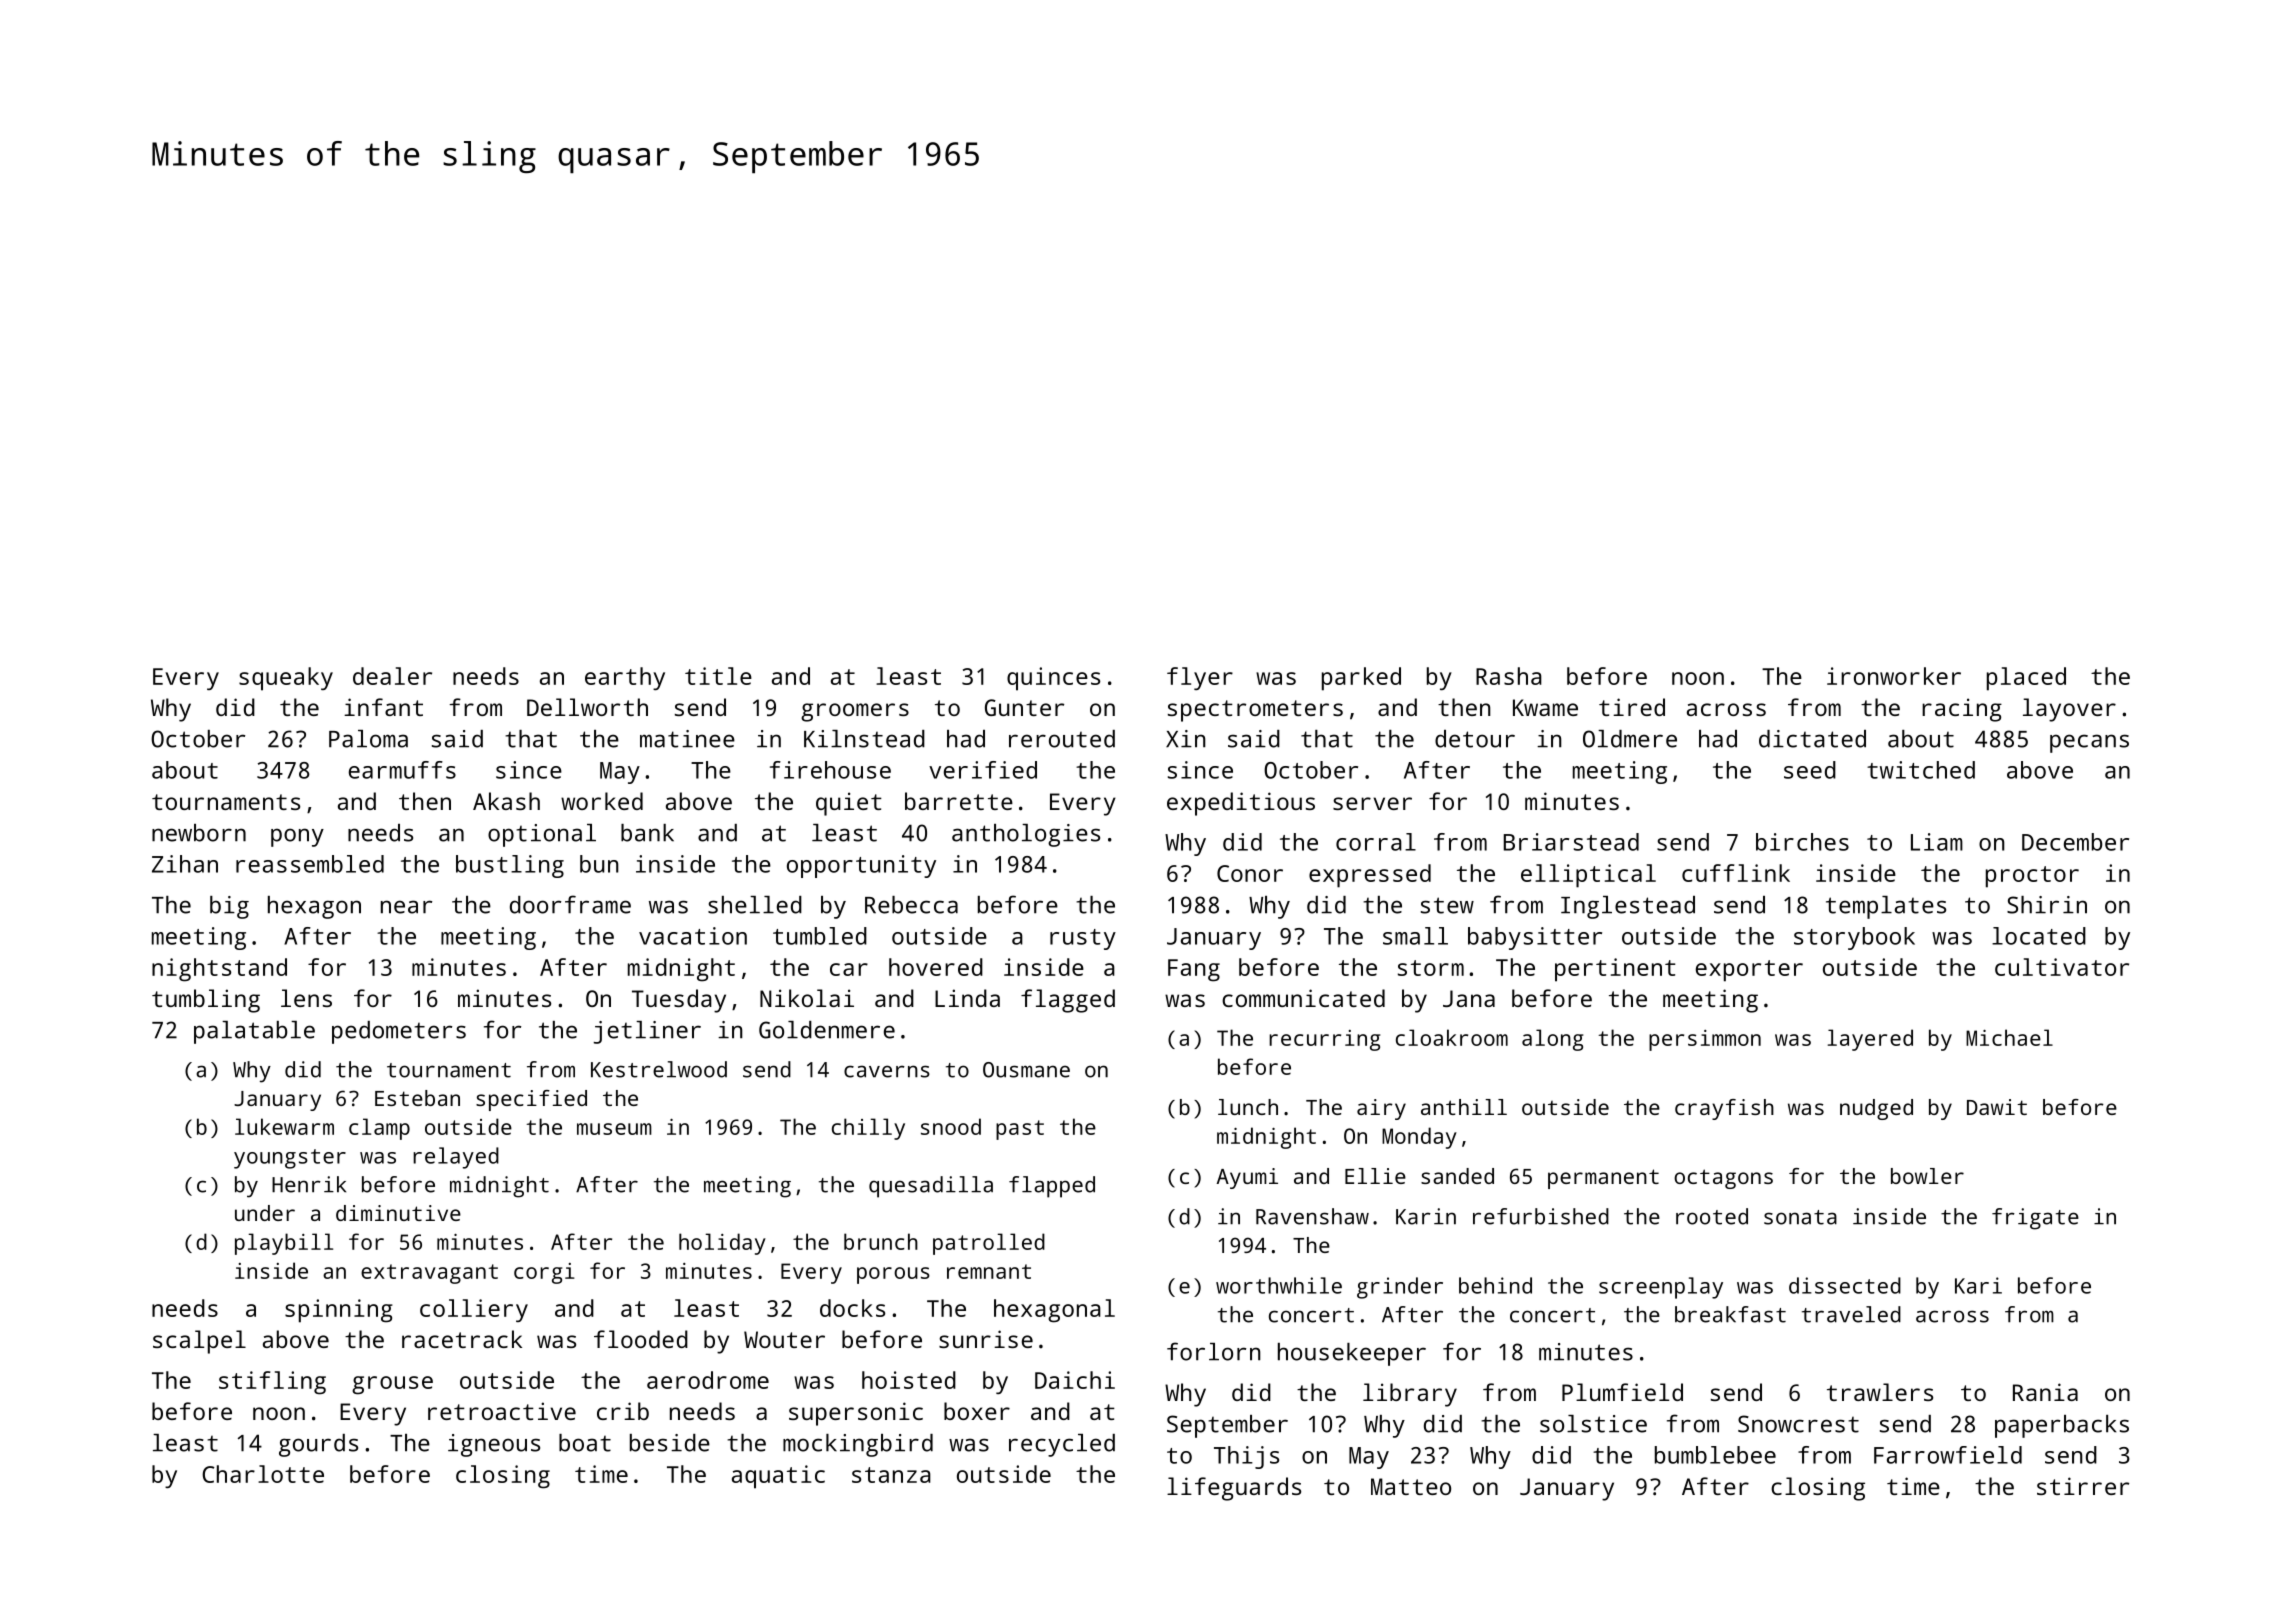 Image resolution: width=2282 pixels, height=1614 pixels. What do you see at coordinates (1062, 739) in the screenshot?
I see `rerouted` at bounding box center [1062, 739].
